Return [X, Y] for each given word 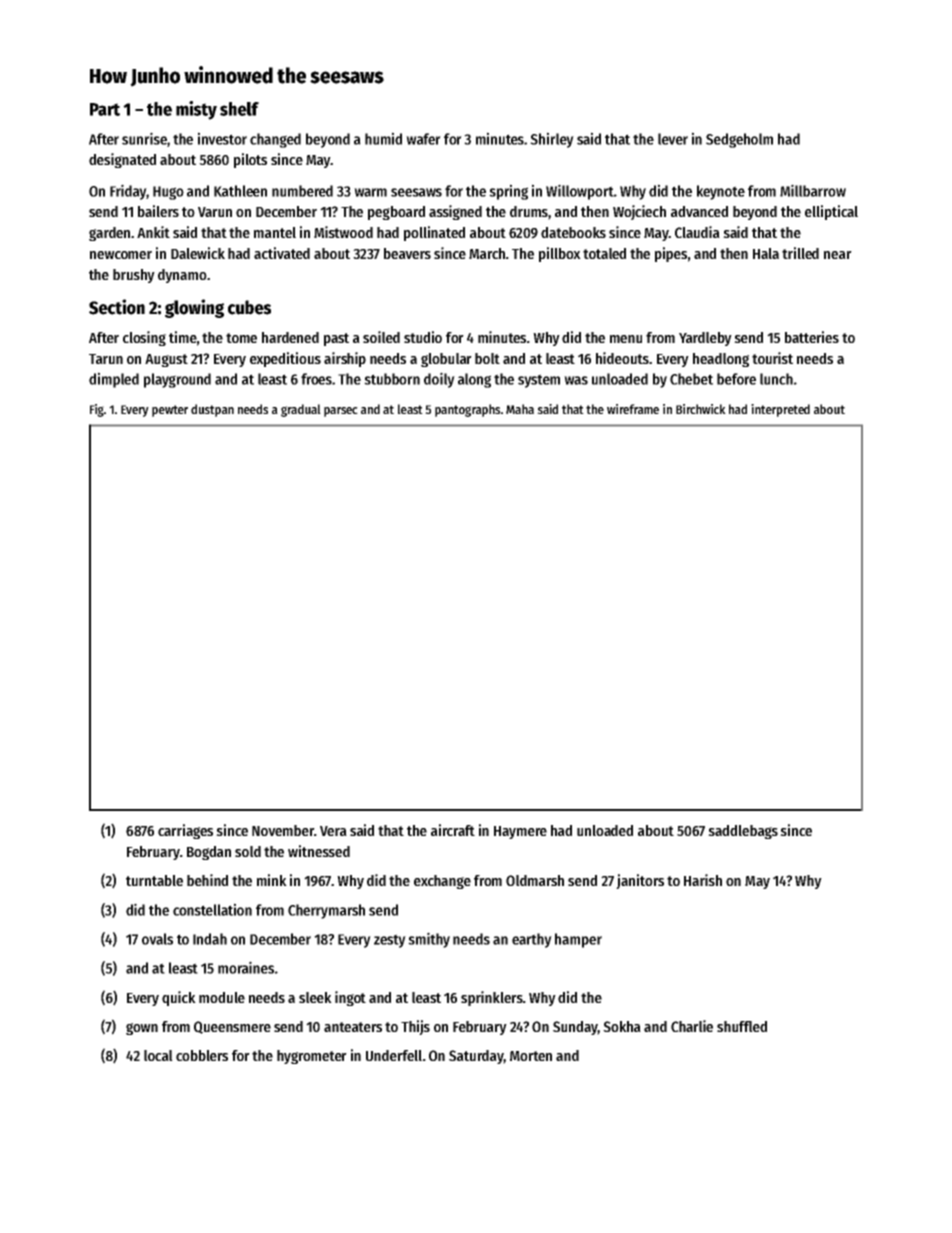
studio [423, 337]
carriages [185, 831]
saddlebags [743, 832]
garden [109, 234]
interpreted [780, 410]
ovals [157, 939]
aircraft [453, 830]
